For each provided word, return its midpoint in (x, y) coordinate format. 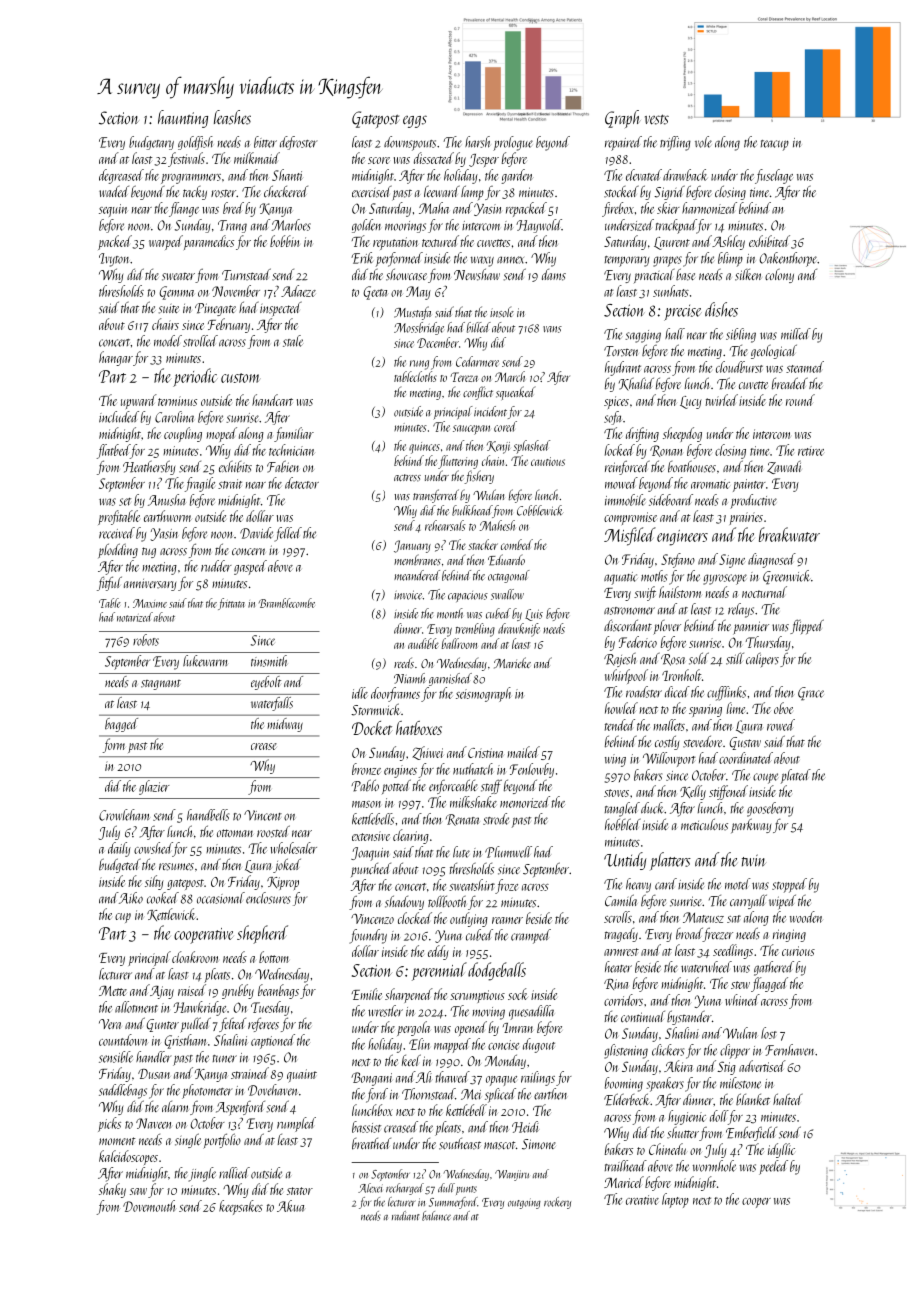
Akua (290, 1206)
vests (657, 119)
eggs (415, 121)
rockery (557, 1203)
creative (642, 1200)
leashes (232, 117)
